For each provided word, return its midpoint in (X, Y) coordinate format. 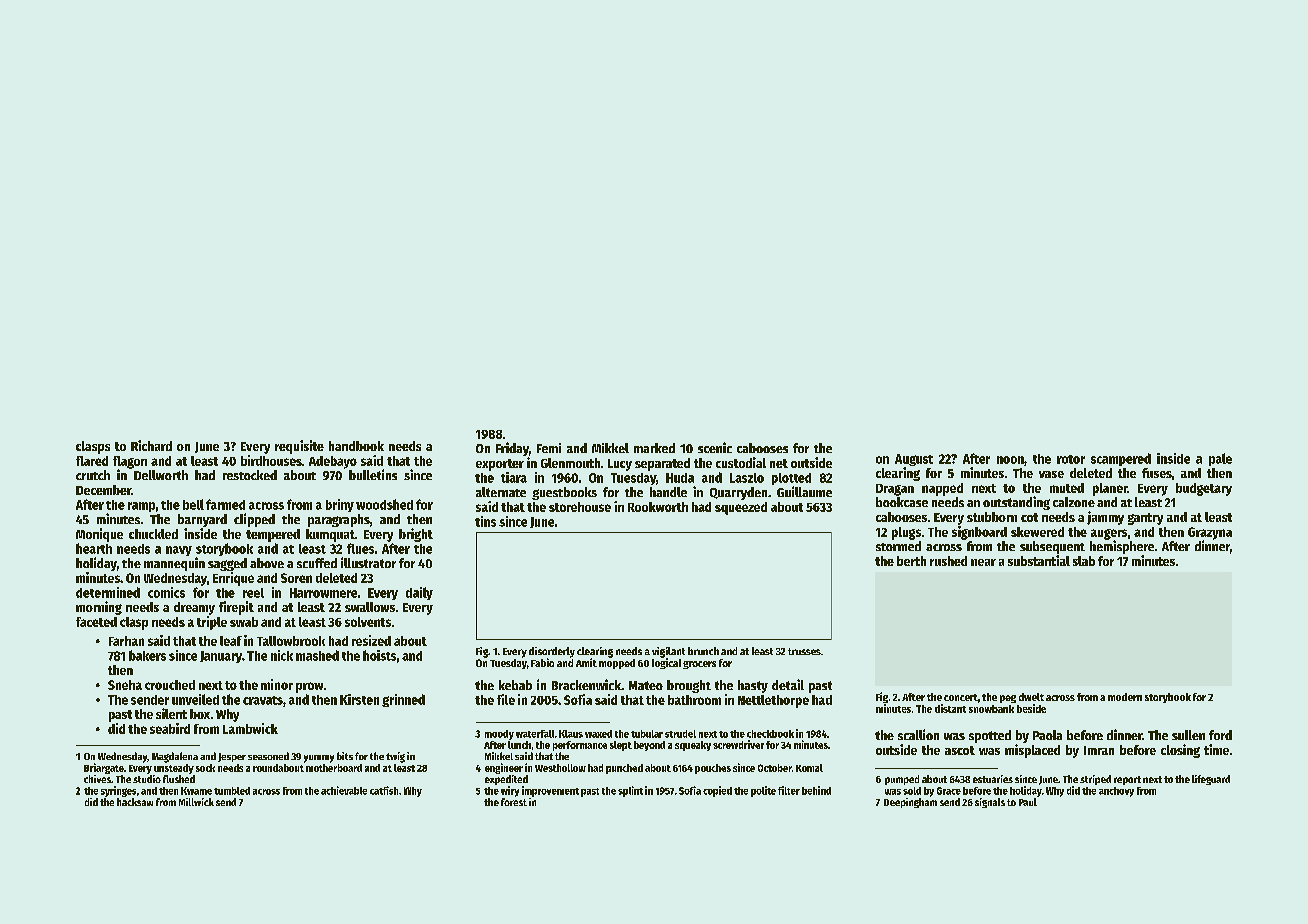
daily (419, 593)
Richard (151, 445)
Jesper (232, 757)
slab (1084, 561)
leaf (231, 641)
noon (1010, 460)
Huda (680, 478)
